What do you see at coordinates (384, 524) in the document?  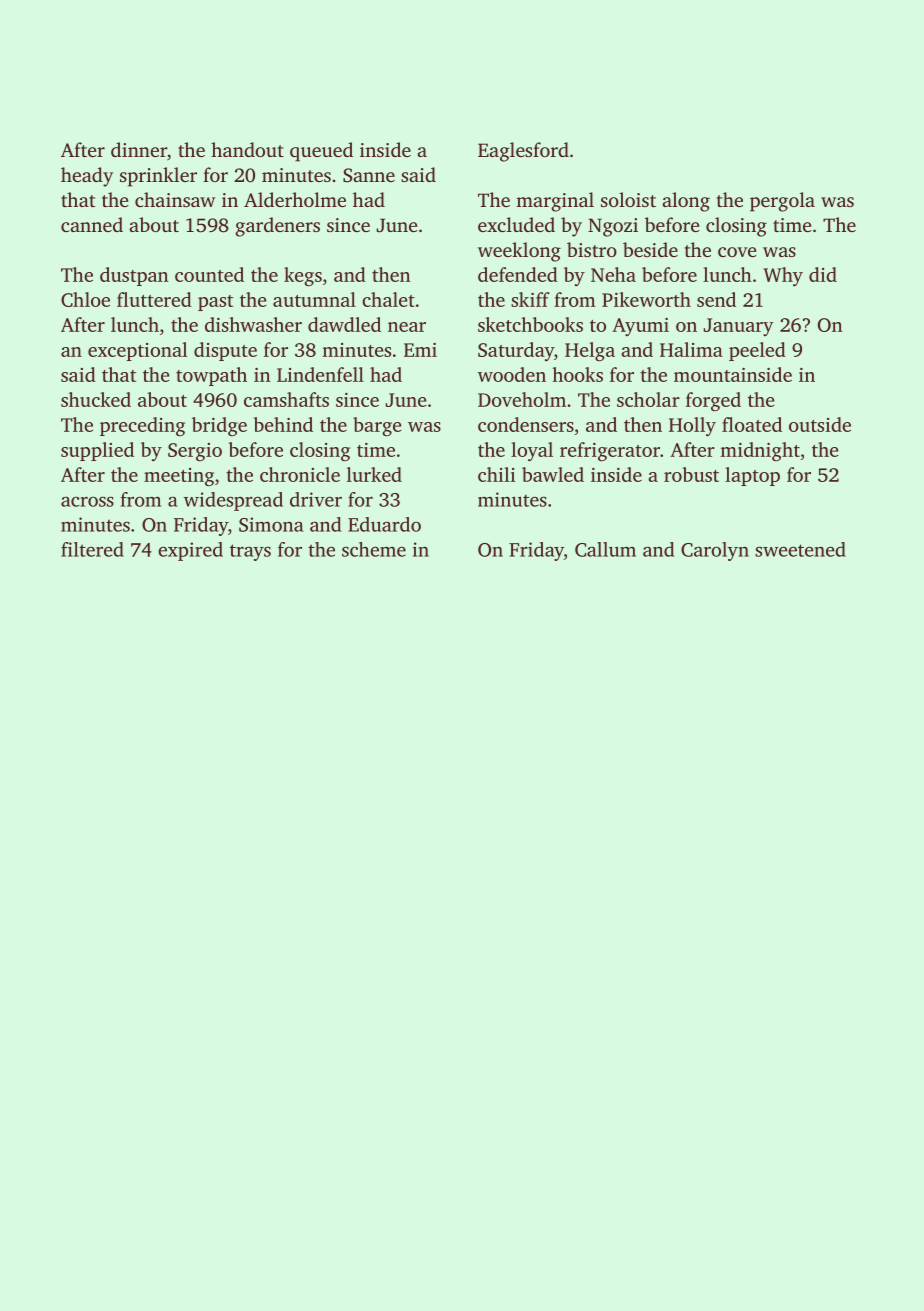 I see `Eduardo` at bounding box center [384, 524].
